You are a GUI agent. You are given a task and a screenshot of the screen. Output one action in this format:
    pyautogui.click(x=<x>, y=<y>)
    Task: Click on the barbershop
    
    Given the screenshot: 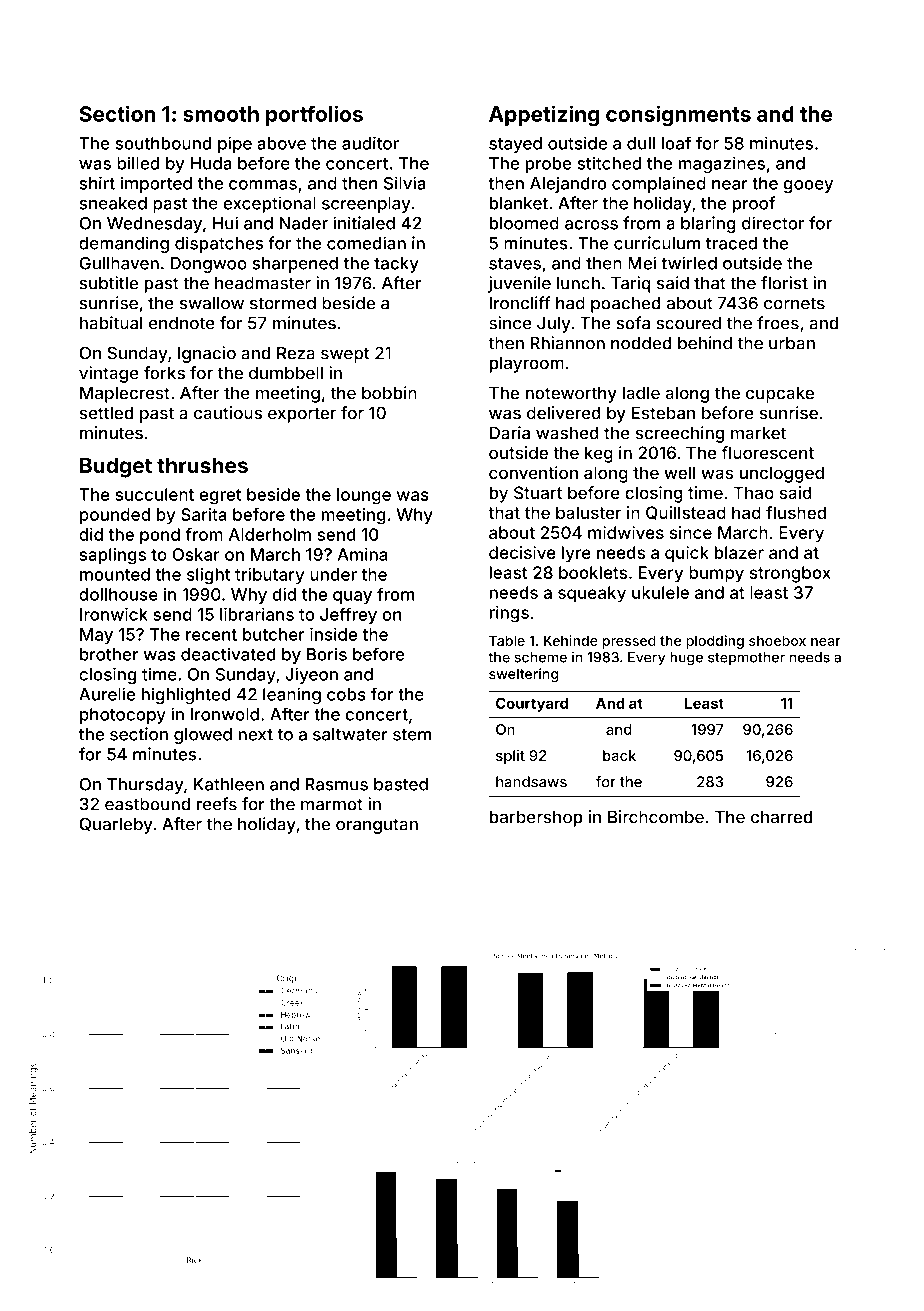 What is the action you would take?
    pyautogui.click(x=536, y=818)
